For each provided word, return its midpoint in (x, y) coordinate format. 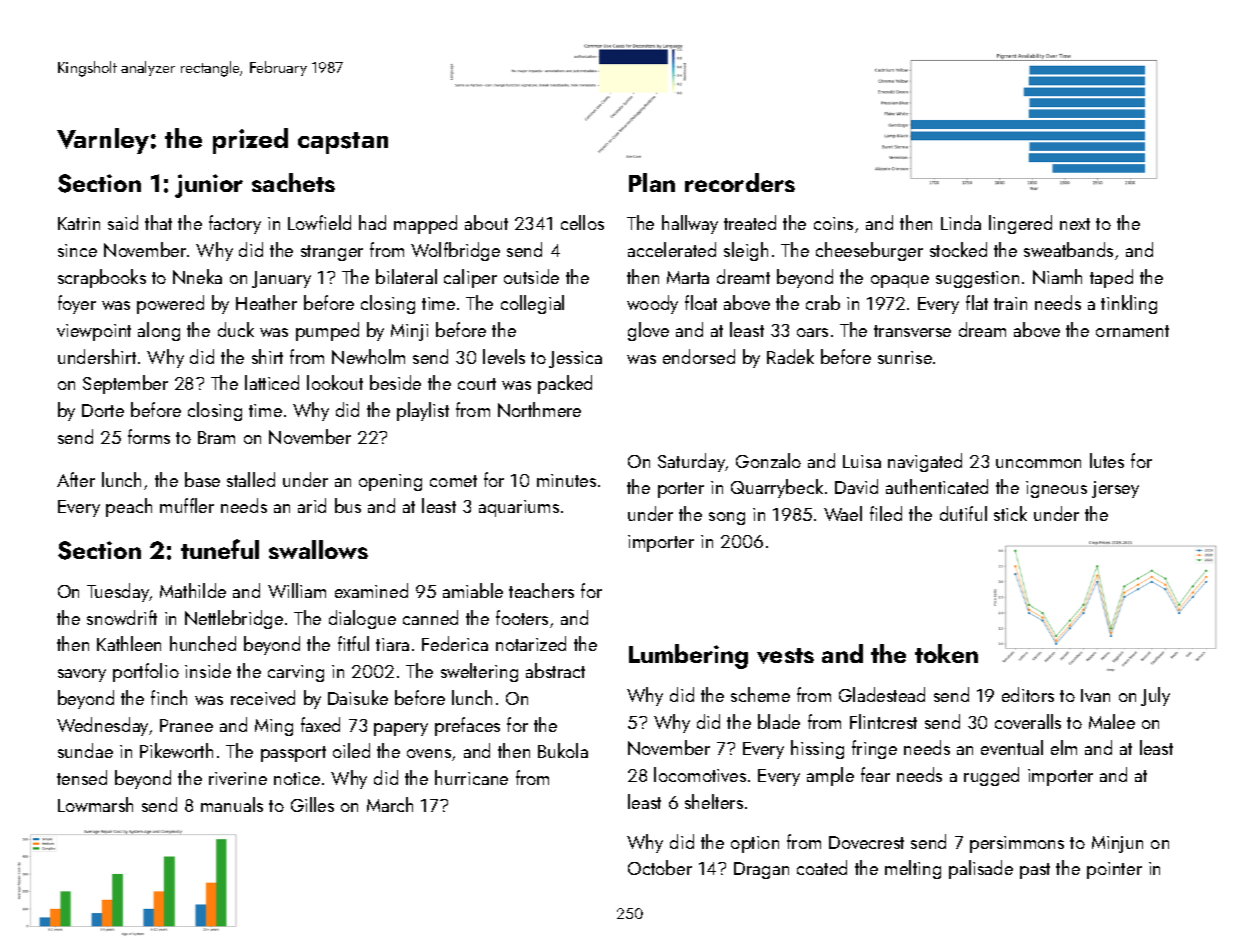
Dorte (103, 410)
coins (833, 223)
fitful (353, 643)
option (755, 844)
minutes (566, 480)
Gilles (312, 804)
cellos (582, 222)
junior (209, 186)
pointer (1114, 870)
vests (785, 656)
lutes (1107, 460)
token (946, 653)
